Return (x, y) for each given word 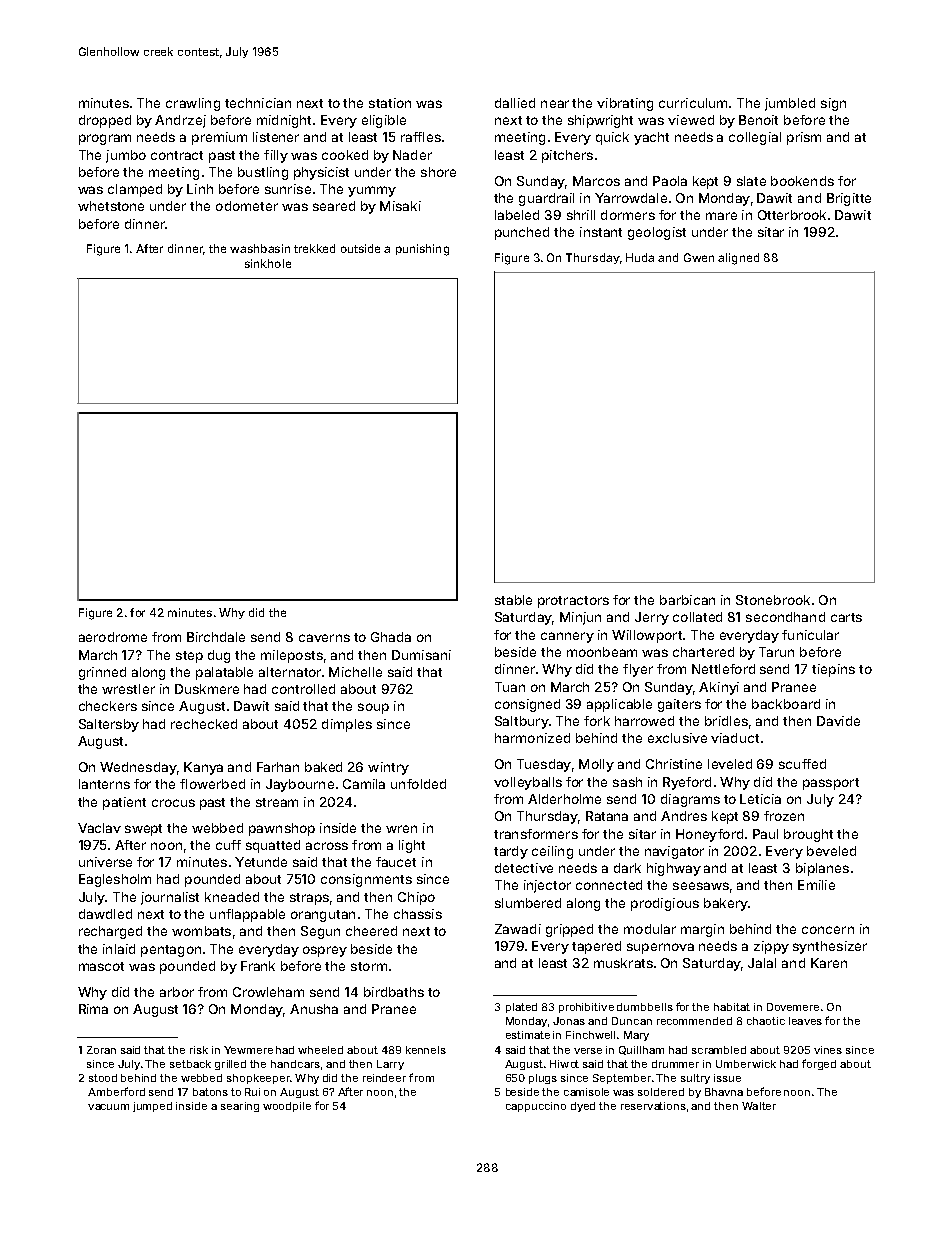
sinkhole (268, 263)
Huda (640, 257)
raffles (421, 137)
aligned (738, 259)
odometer (247, 206)
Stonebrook (773, 600)
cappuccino (536, 1107)
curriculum (693, 103)
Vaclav (99, 828)
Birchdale (216, 637)
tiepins (833, 670)
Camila (364, 784)
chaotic (766, 1021)
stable (513, 600)
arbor (177, 992)
